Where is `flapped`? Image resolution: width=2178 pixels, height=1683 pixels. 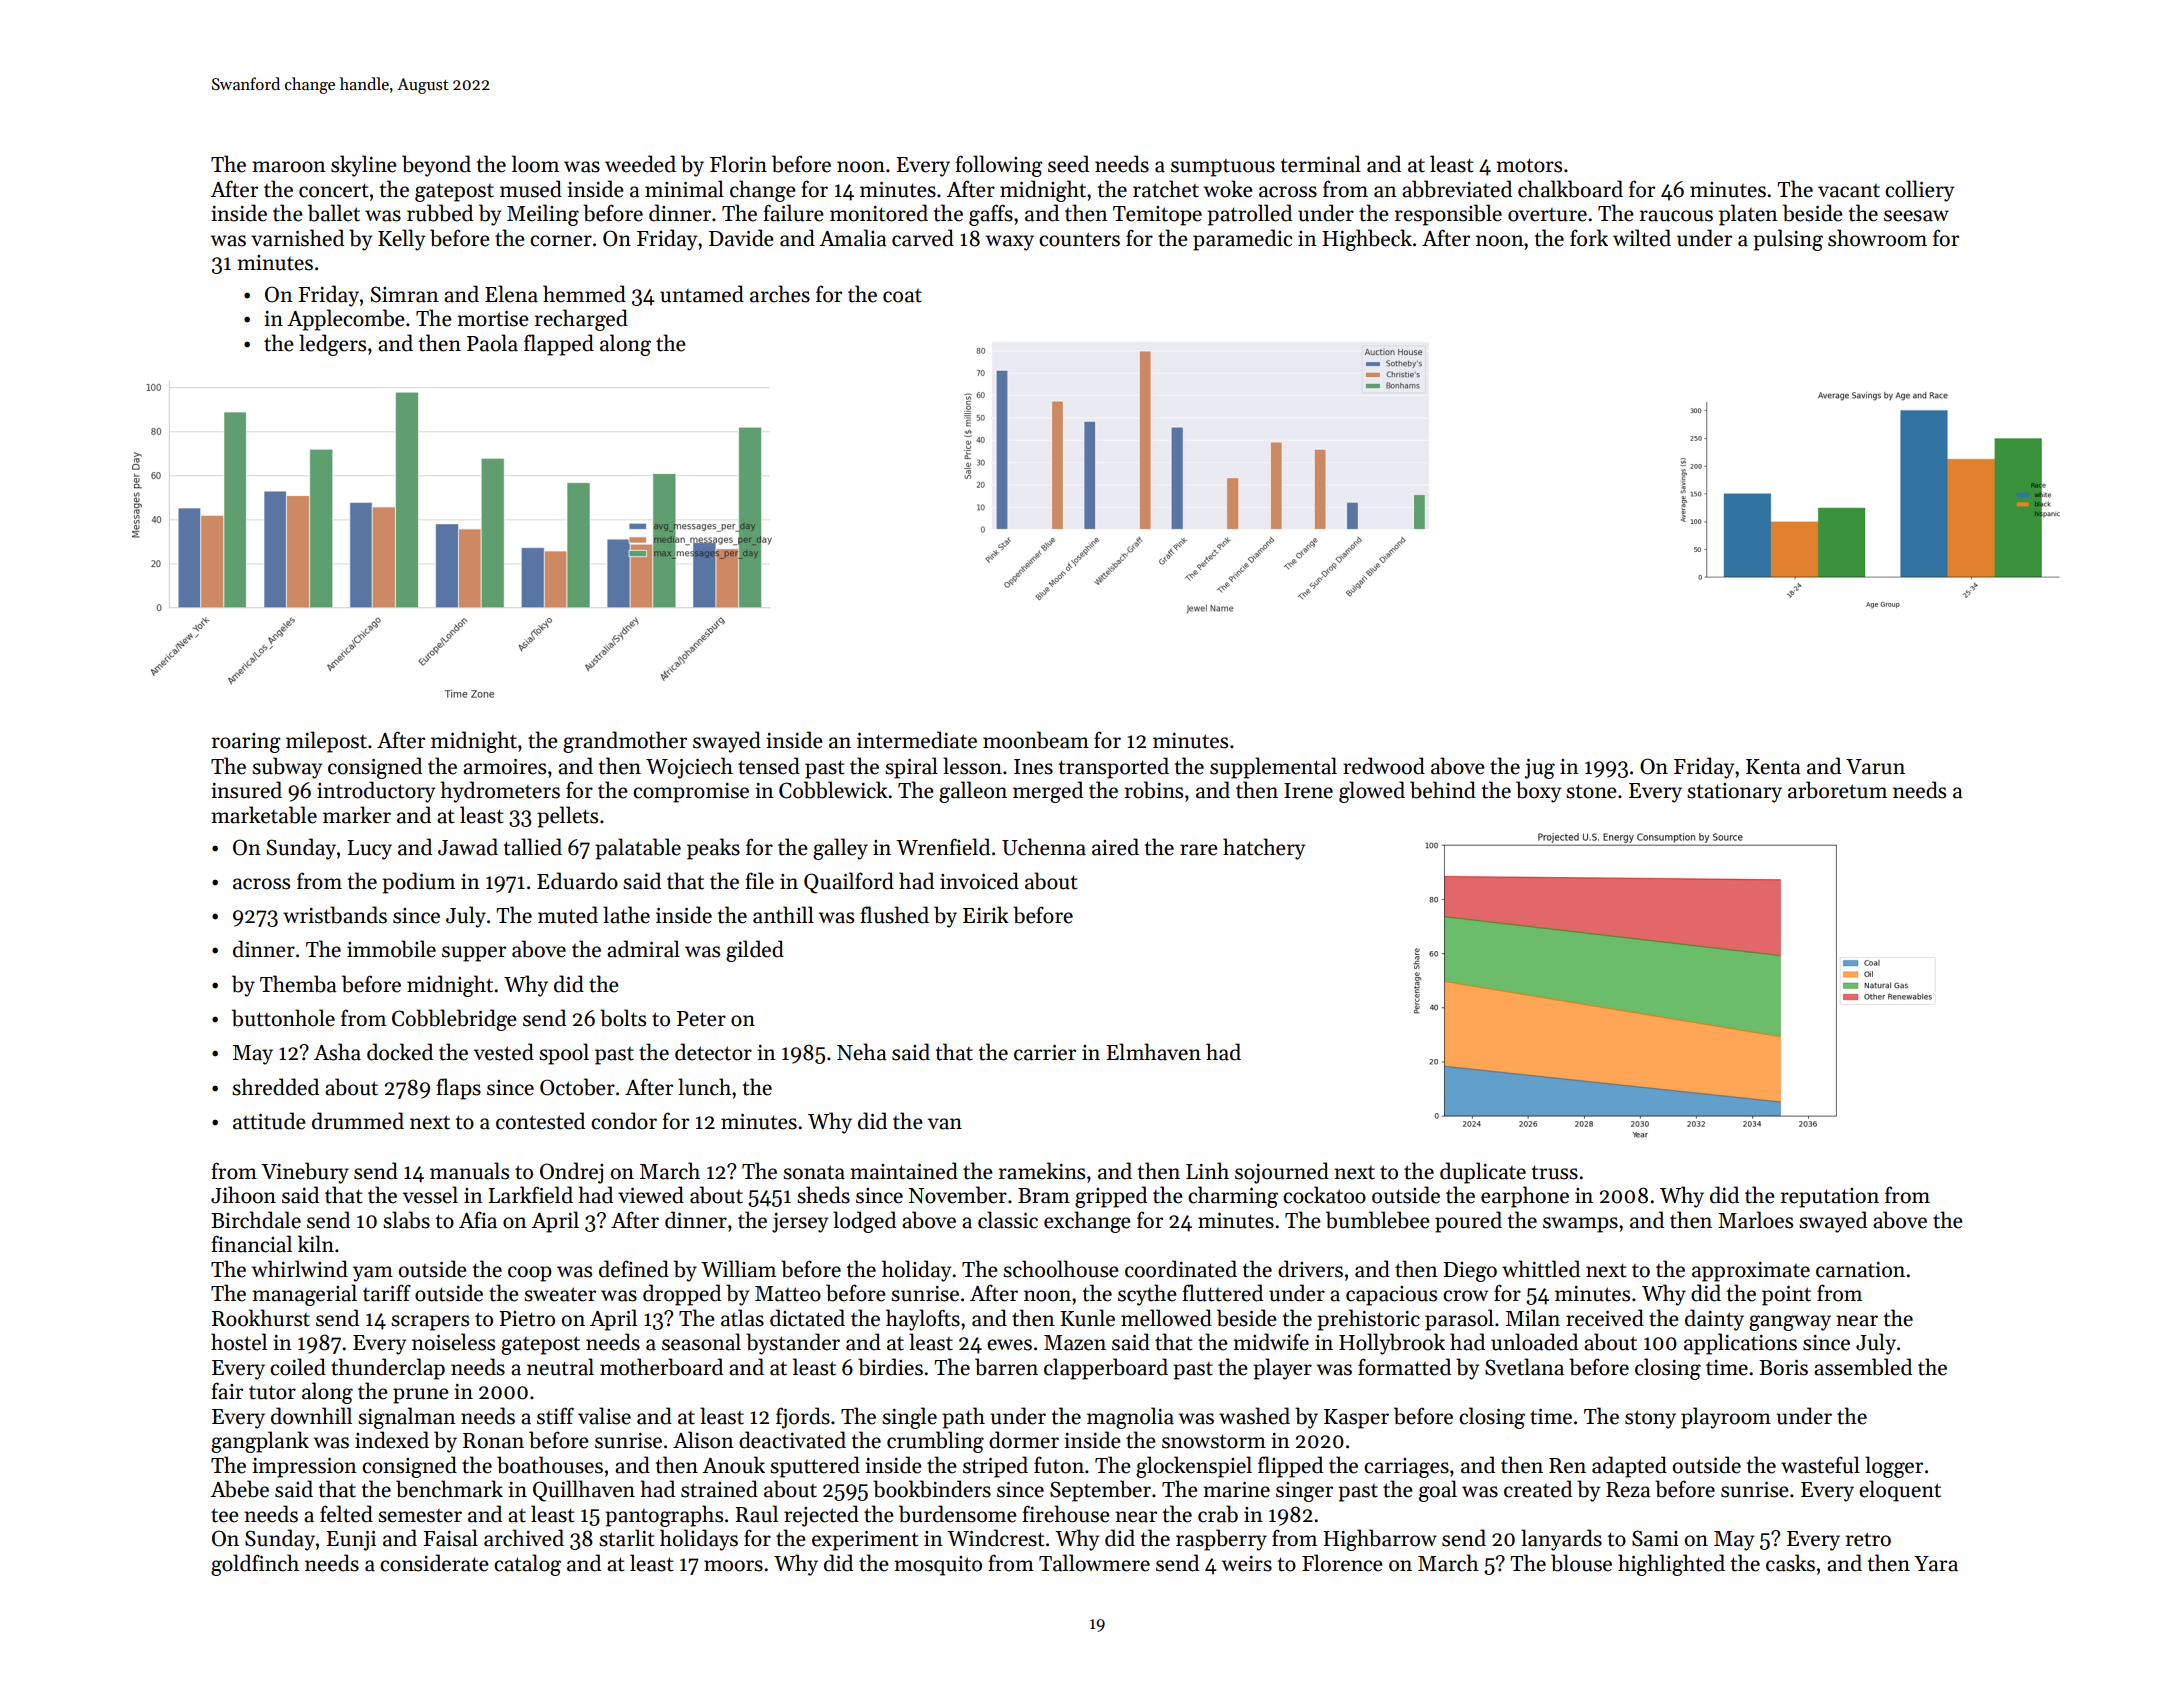
flapped is located at coordinates (559, 345).
